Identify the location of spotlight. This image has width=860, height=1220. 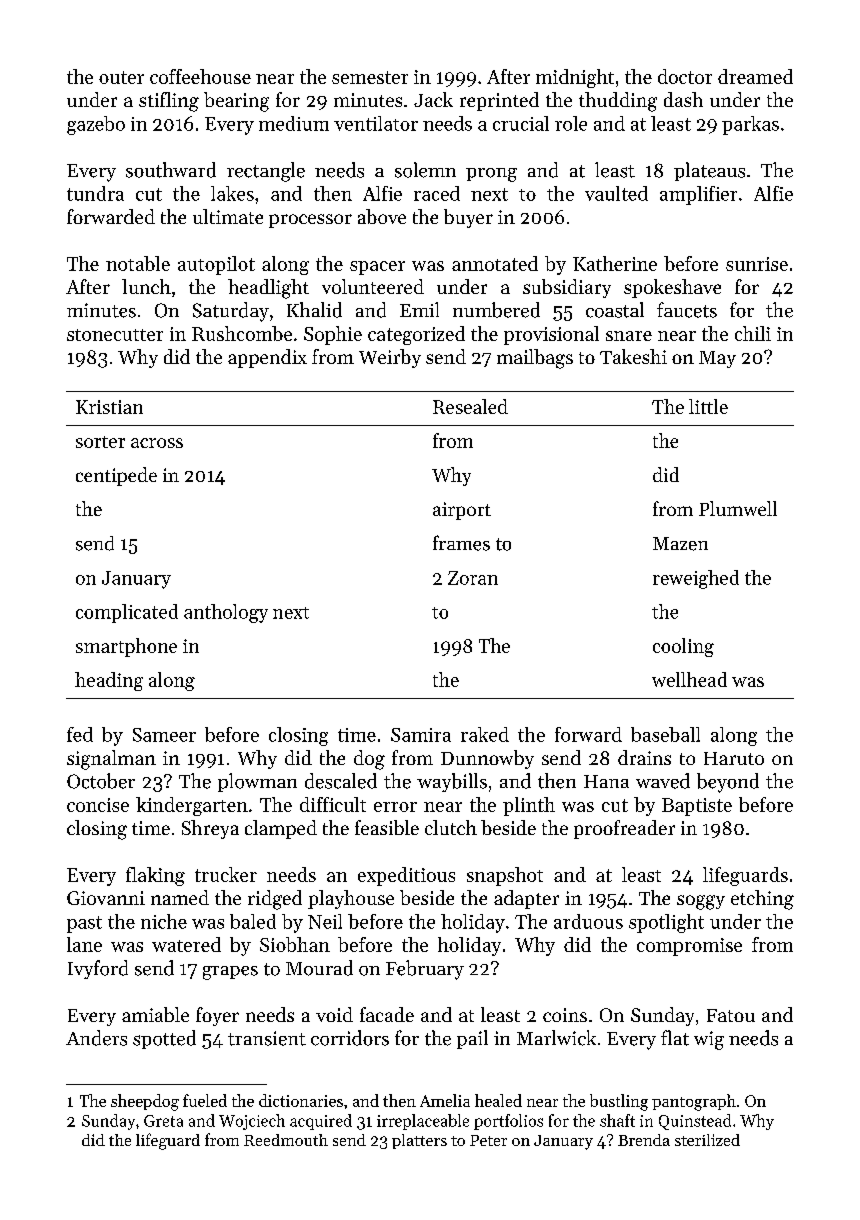
(666, 923).
